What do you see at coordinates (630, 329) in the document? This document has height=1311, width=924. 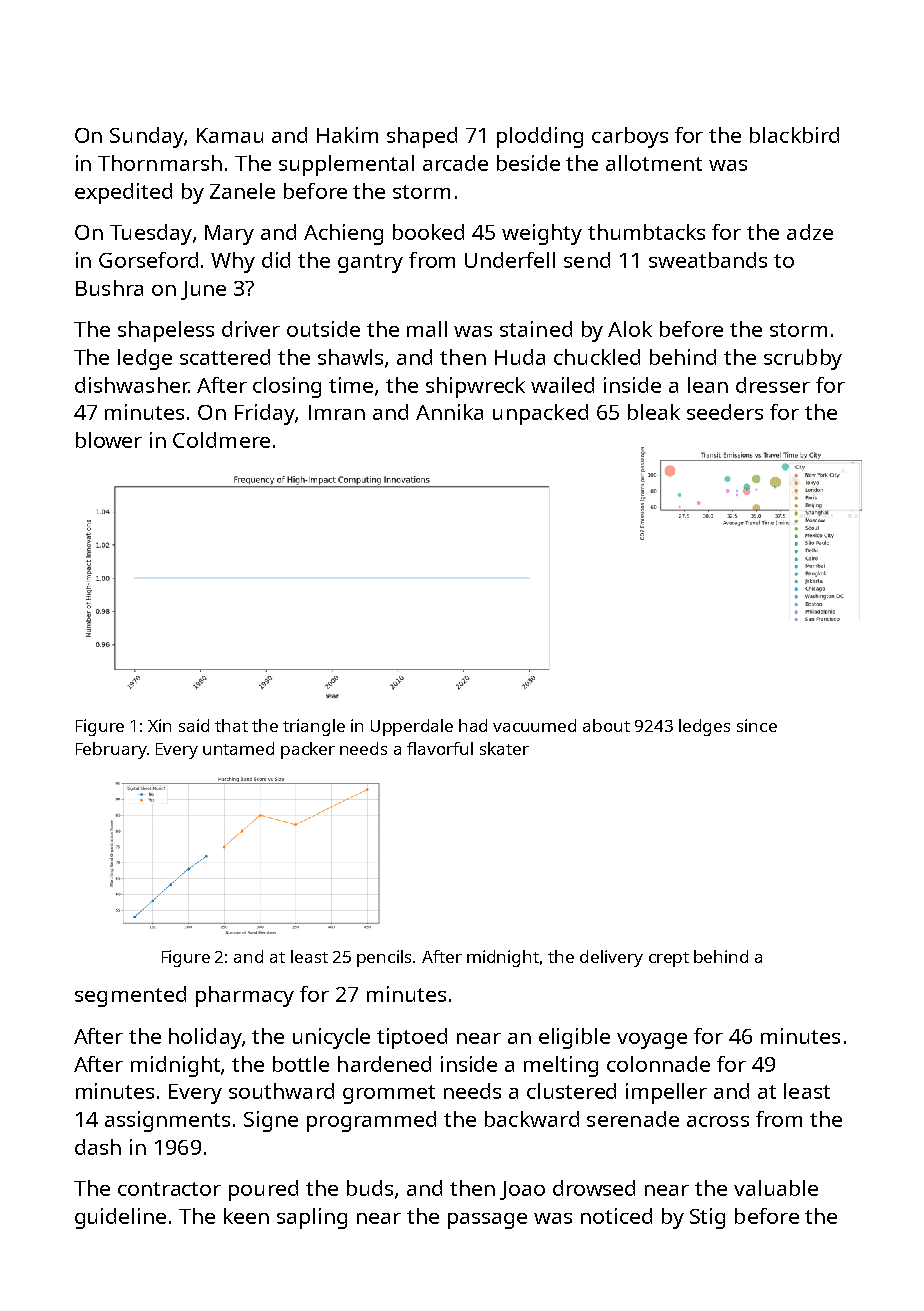 I see `Alok` at bounding box center [630, 329].
